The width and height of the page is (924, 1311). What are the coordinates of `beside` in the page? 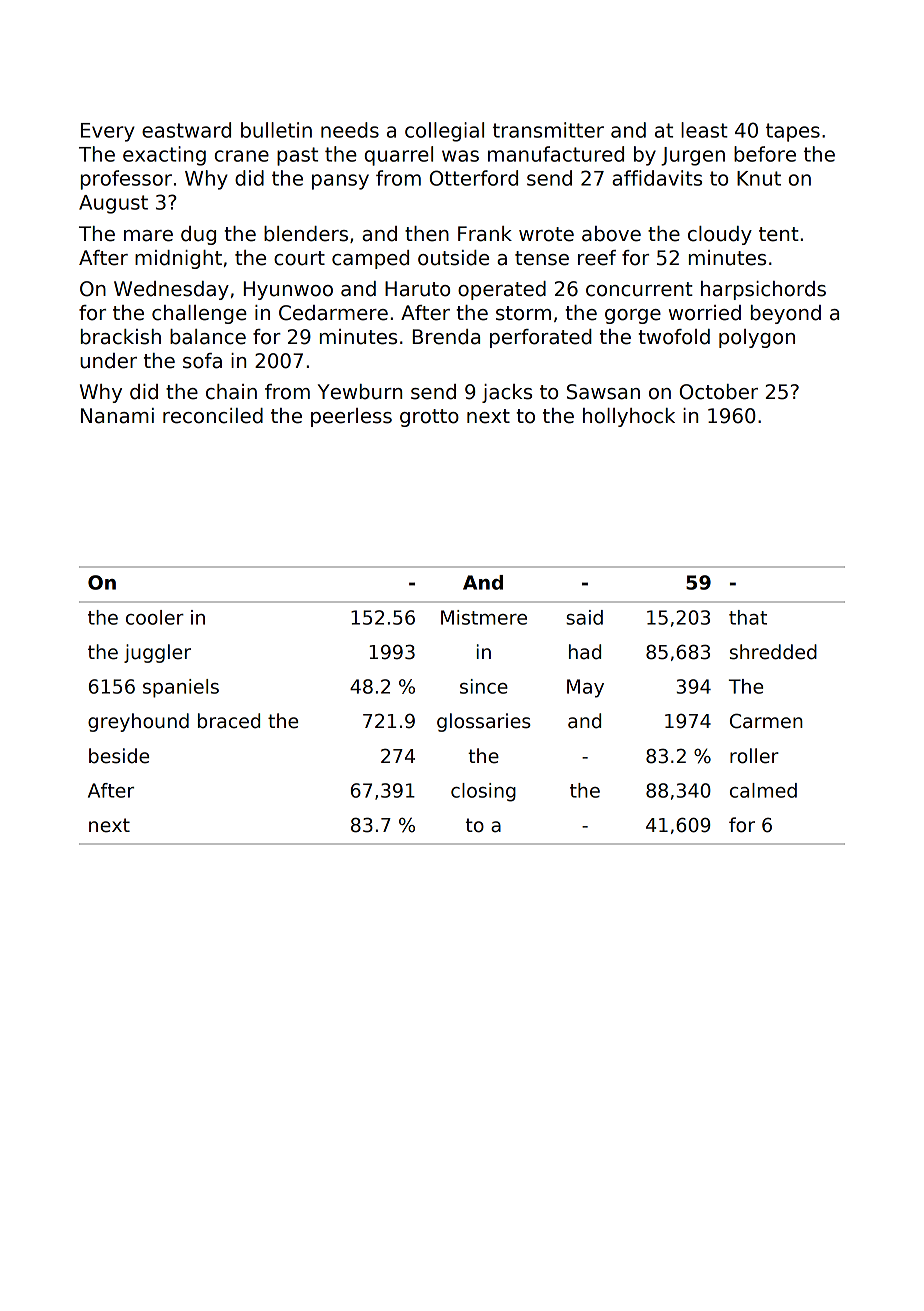 It's located at (119, 756).
